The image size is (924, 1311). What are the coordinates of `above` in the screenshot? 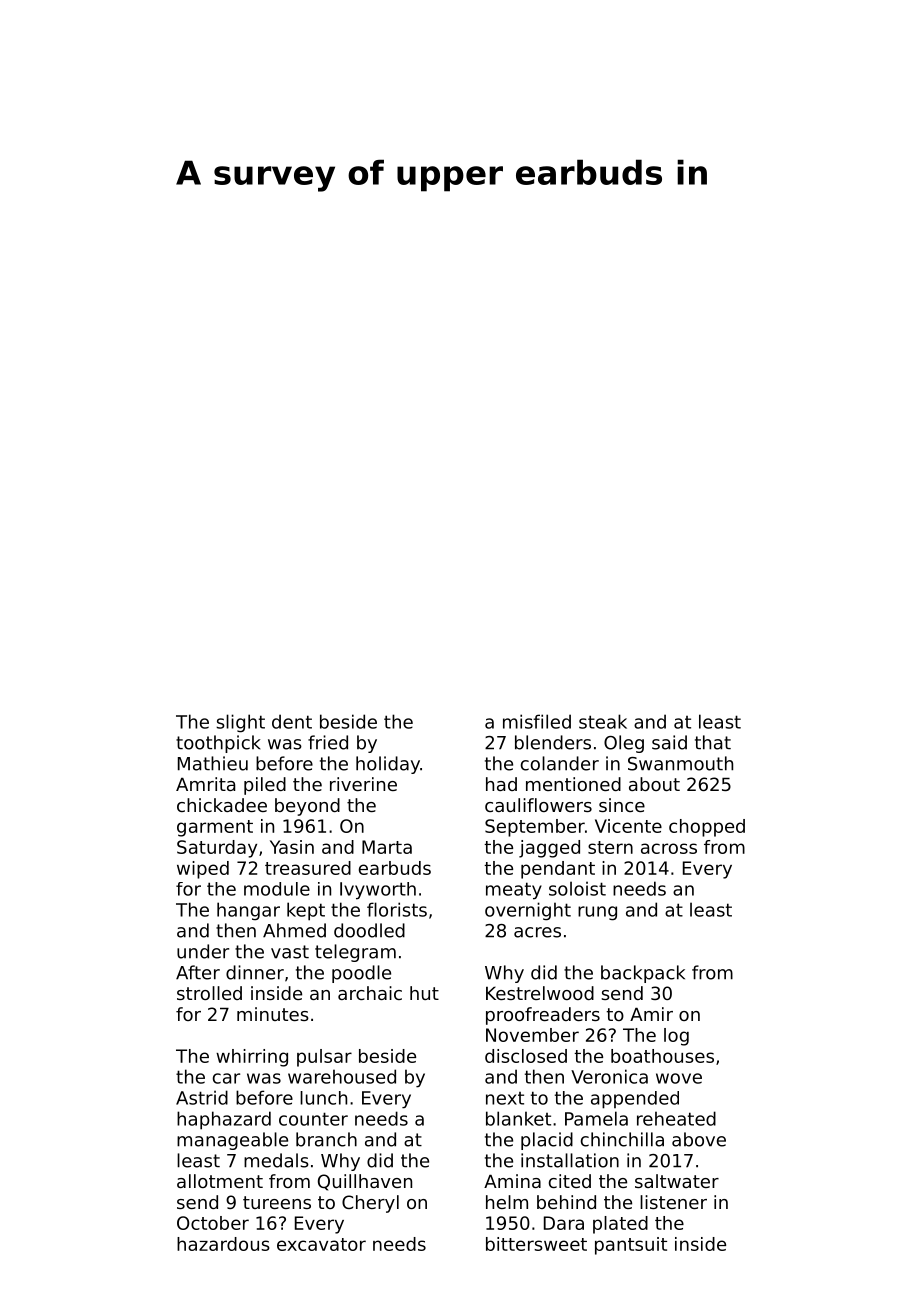 It's located at (699, 1139).
